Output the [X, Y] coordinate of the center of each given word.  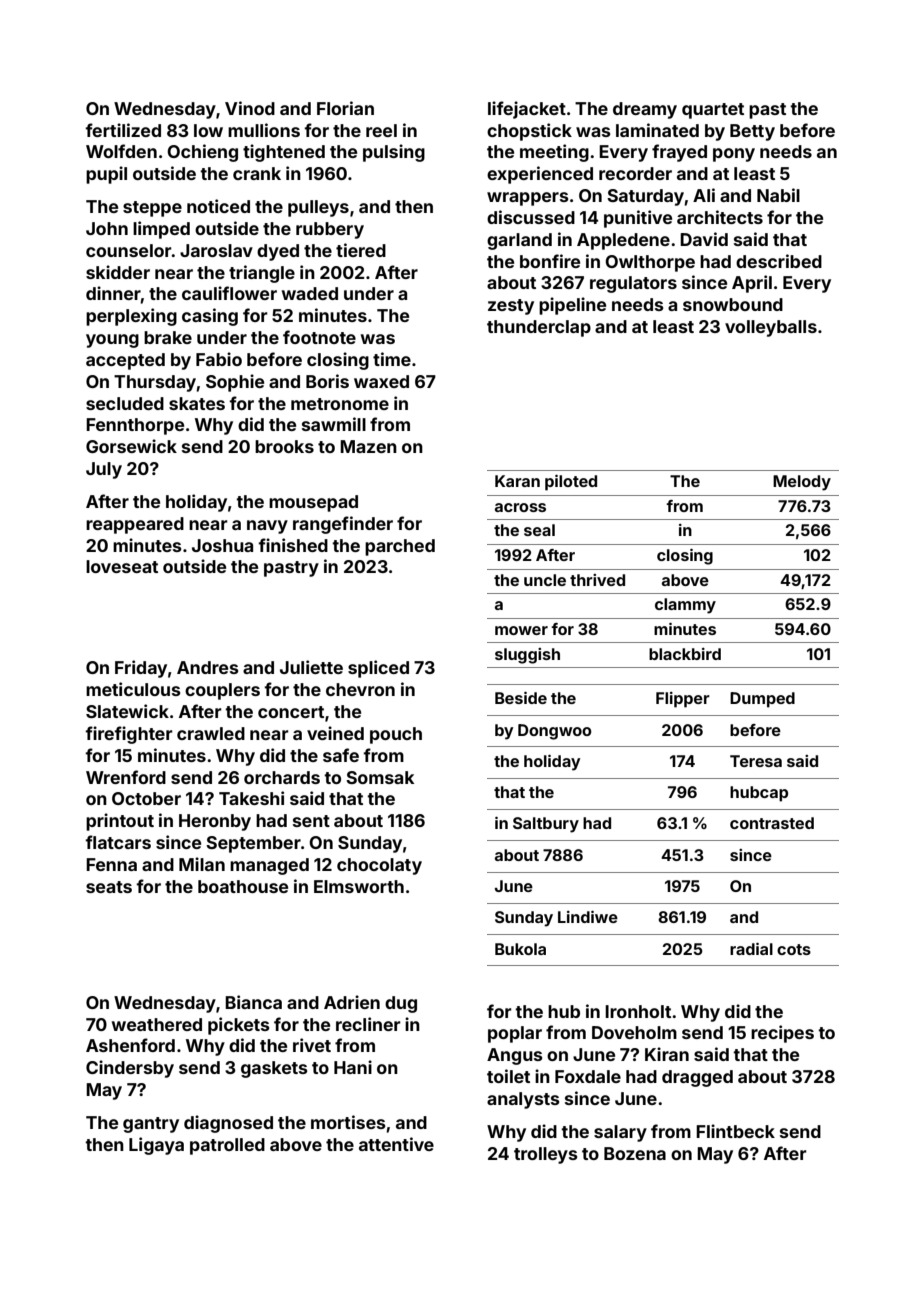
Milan [202, 864]
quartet [713, 111]
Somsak [380, 777]
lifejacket [527, 110]
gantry [151, 1125]
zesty [511, 307]
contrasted [772, 823]
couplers [222, 691]
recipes [782, 1034]
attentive [396, 1144]
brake [168, 337]
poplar [515, 1034]
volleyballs [771, 328]
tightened [284, 153]
